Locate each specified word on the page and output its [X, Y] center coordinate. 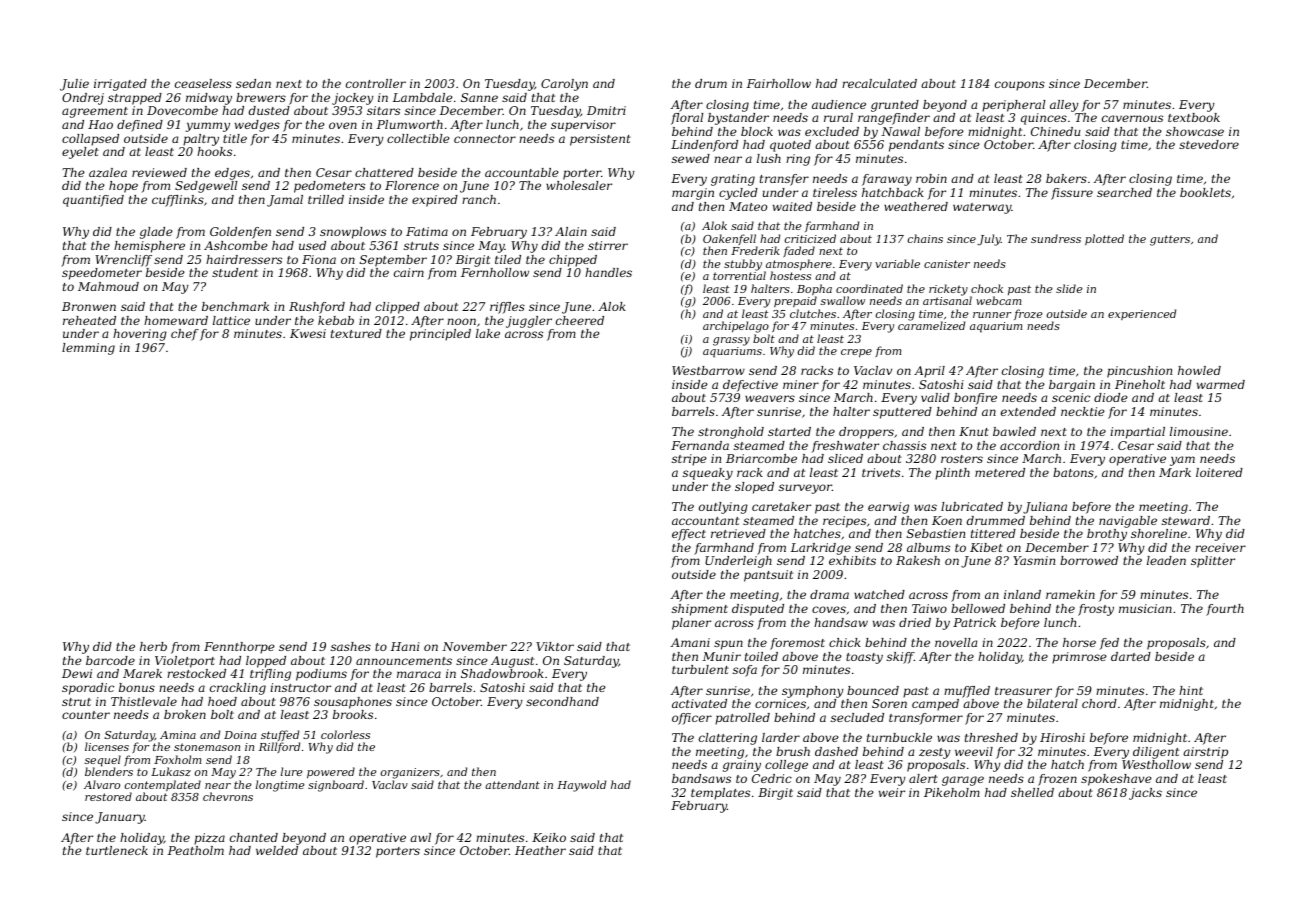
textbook [1194, 117]
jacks [1145, 794]
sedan [253, 83]
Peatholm [196, 850]
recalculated [879, 83]
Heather [540, 850]
